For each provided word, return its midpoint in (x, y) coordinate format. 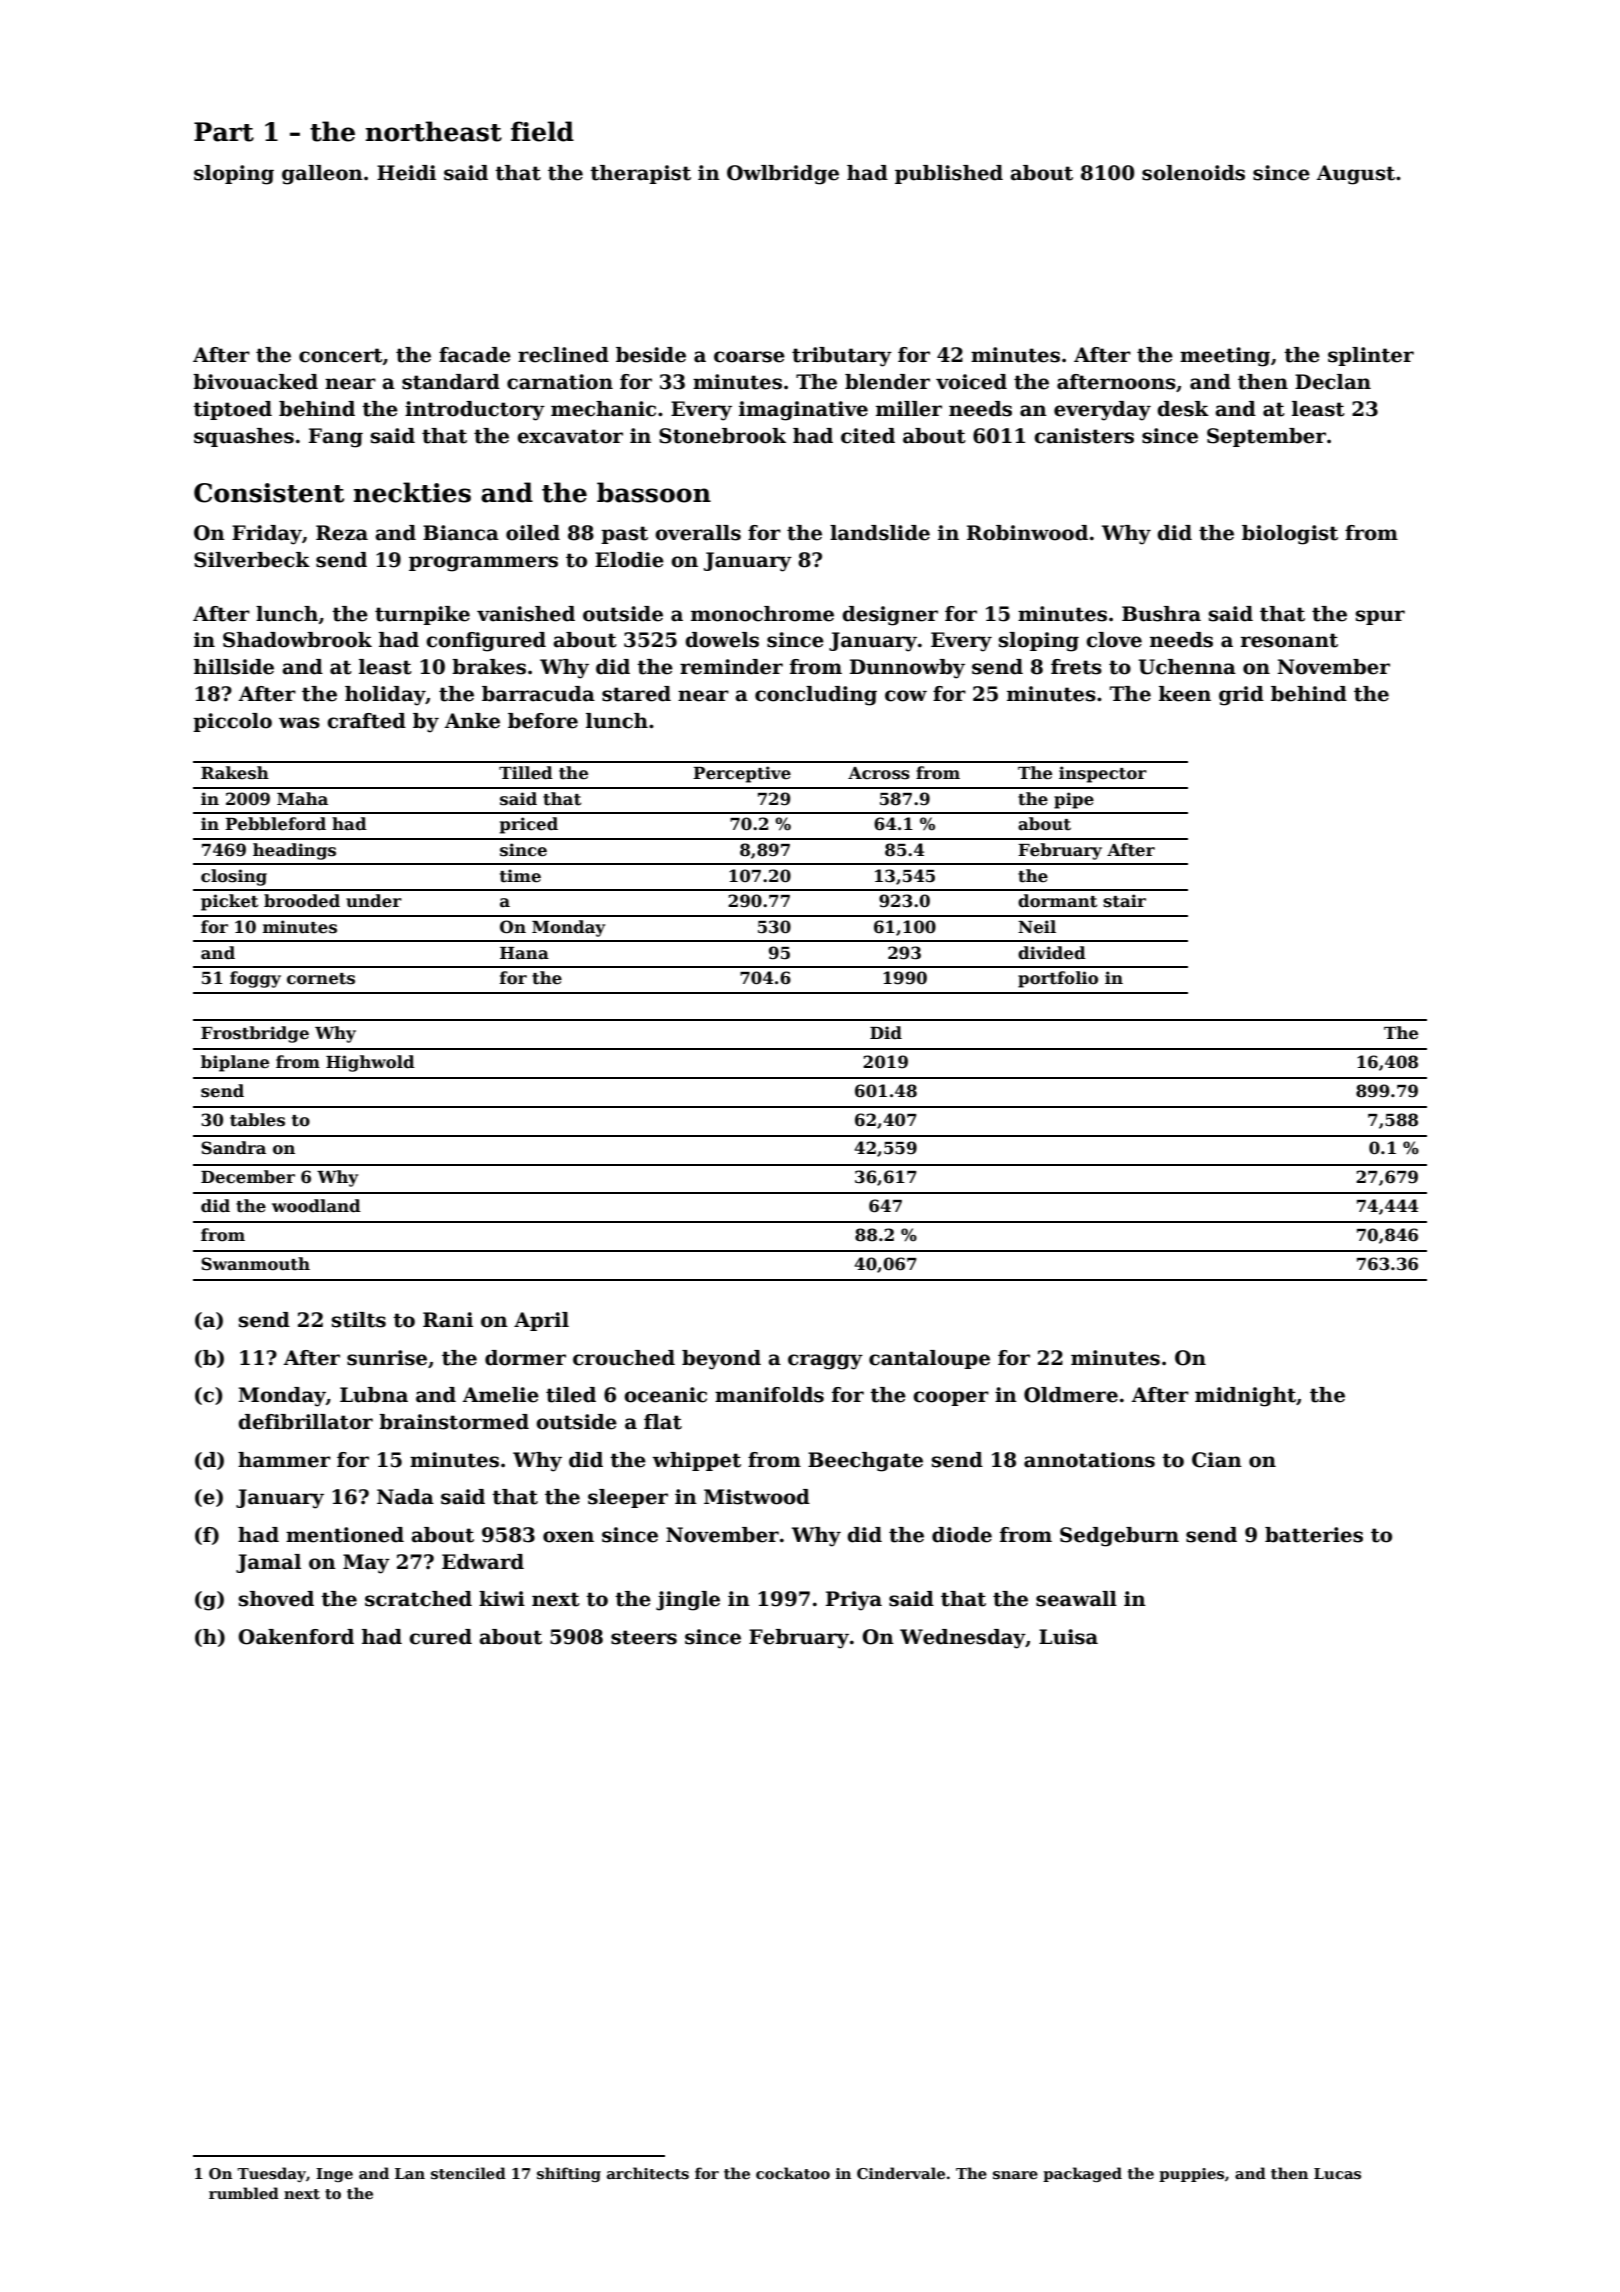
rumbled (244, 2193)
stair (1124, 901)
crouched (624, 1358)
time (520, 876)
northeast (434, 131)
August (1355, 175)
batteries (1314, 1535)
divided (1052, 953)
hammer (284, 1460)
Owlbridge (783, 175)
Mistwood (757, 1497)
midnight (1245, 1397)
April (541, 1321)
